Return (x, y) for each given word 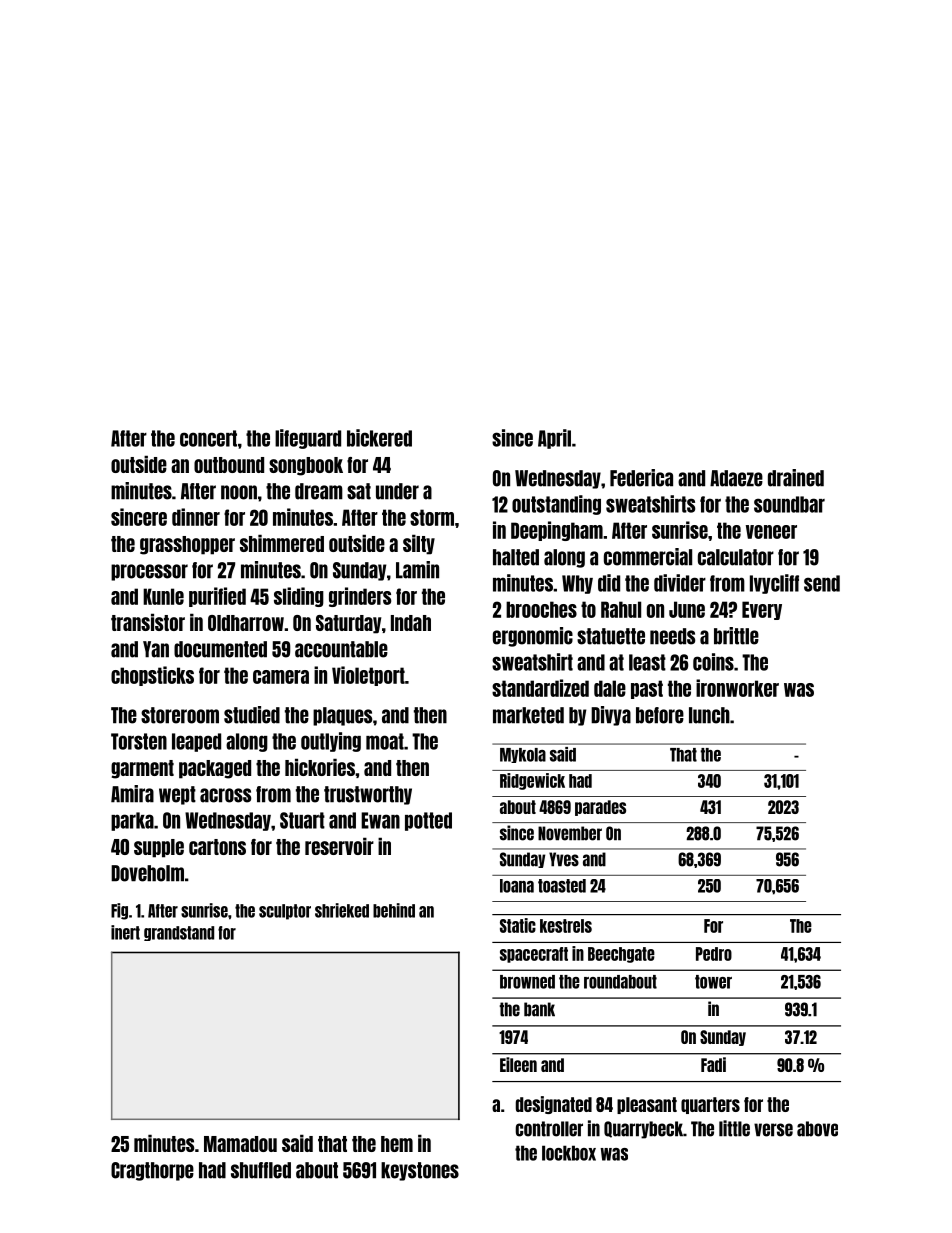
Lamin (417, 570)
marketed (528, 715)
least (647, 662)
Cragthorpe (152, 1171)
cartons (217, 847)
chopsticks (152, 676)
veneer (771, 532)
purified (217, 597)
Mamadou (240, 1144)
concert (208, 438)
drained (796, 478)
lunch (709, 715)
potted (428, 821)
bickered (379, 438)
